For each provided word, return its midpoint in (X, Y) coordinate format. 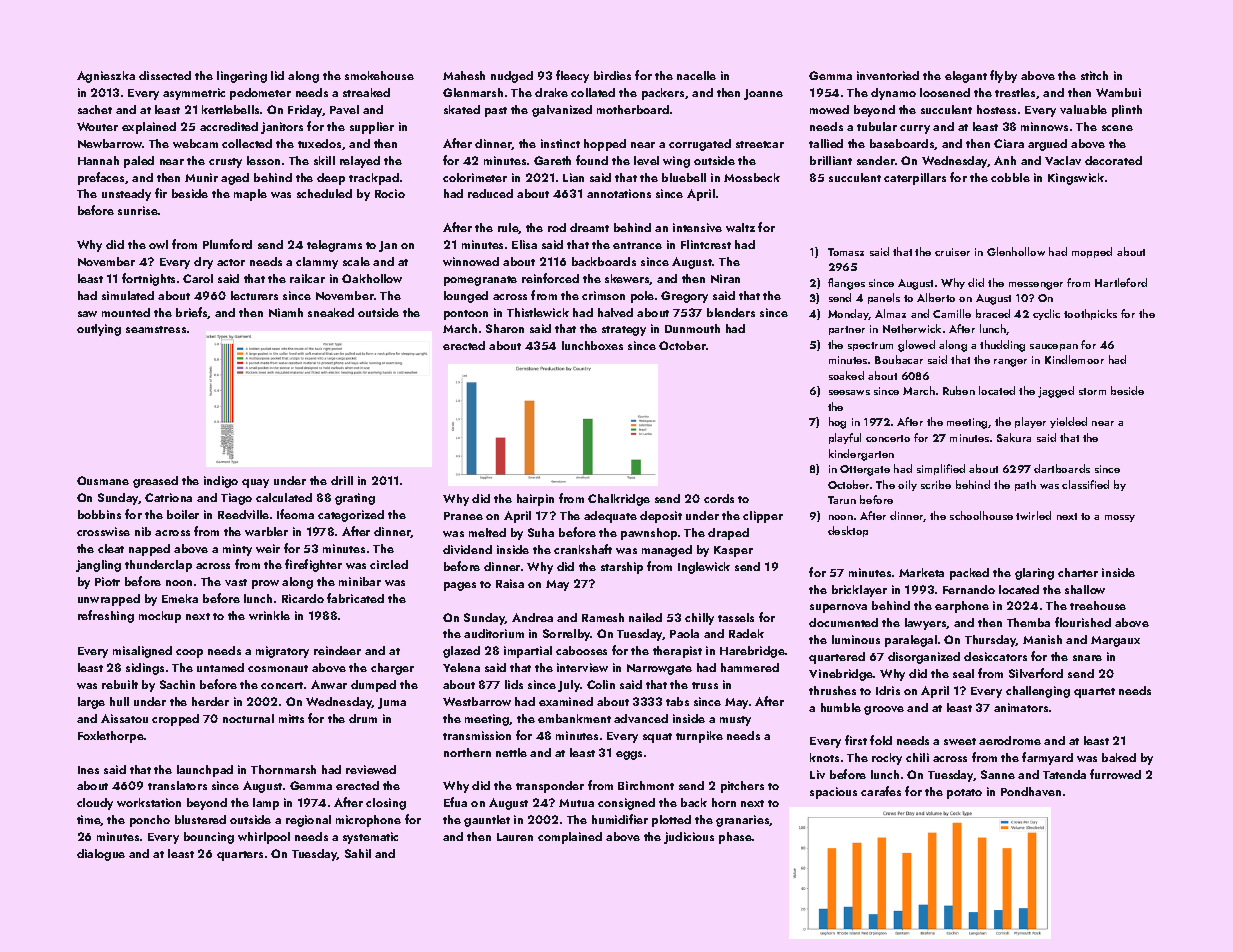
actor (231, 262)
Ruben (959, 390)
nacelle (696, 75)
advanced (641, 718)
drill (342, 480)
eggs (629, 755)
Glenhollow (1016, 251)
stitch (1094, 75)
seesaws (849, 392)
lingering (242, 77)
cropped (175, 720)
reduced (490, 193)
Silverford (1036, 673)
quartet (1094, 693)
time (89, 820)
